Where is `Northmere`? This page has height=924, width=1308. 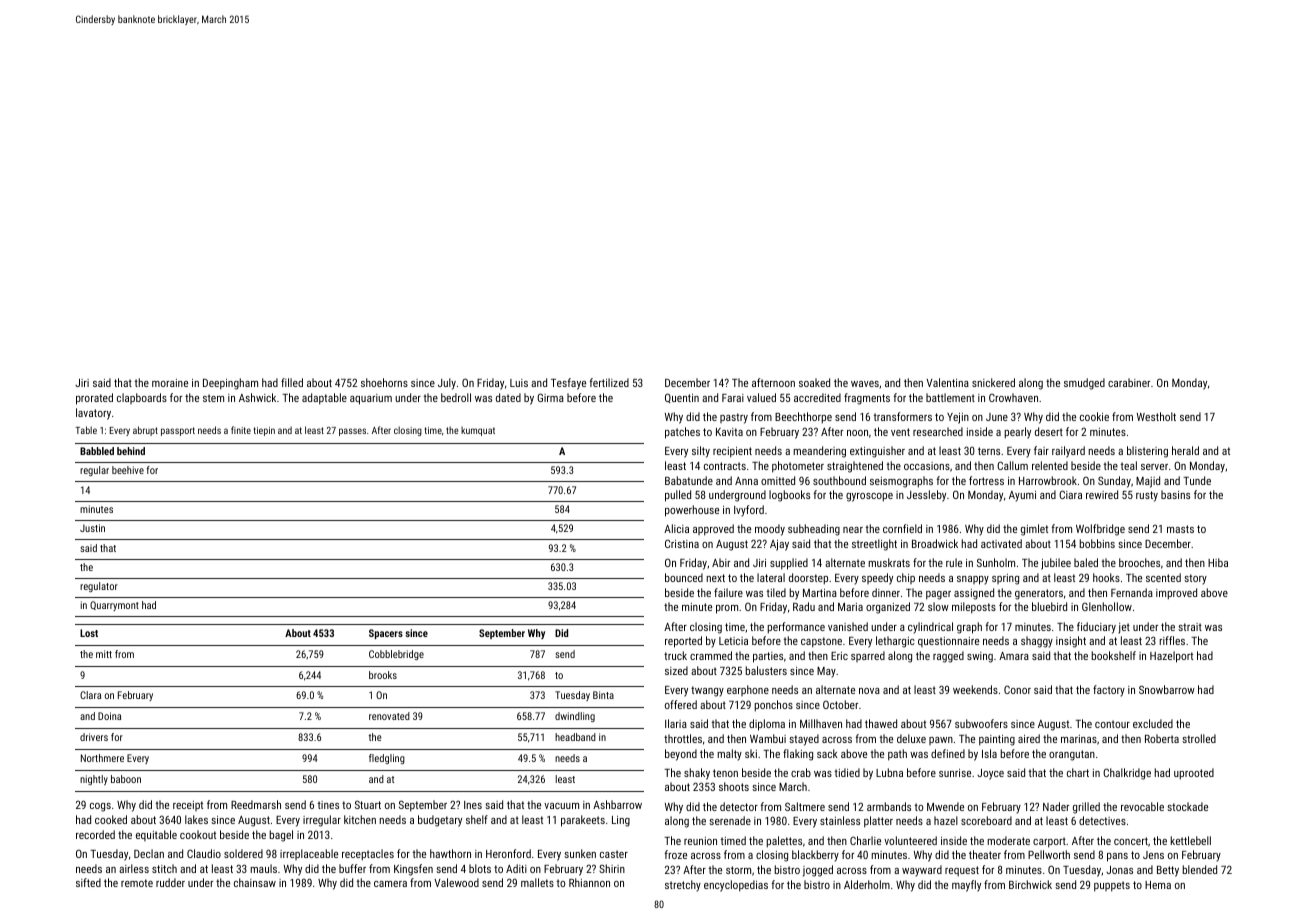 Northmere is located at coordinates (102, 758).
